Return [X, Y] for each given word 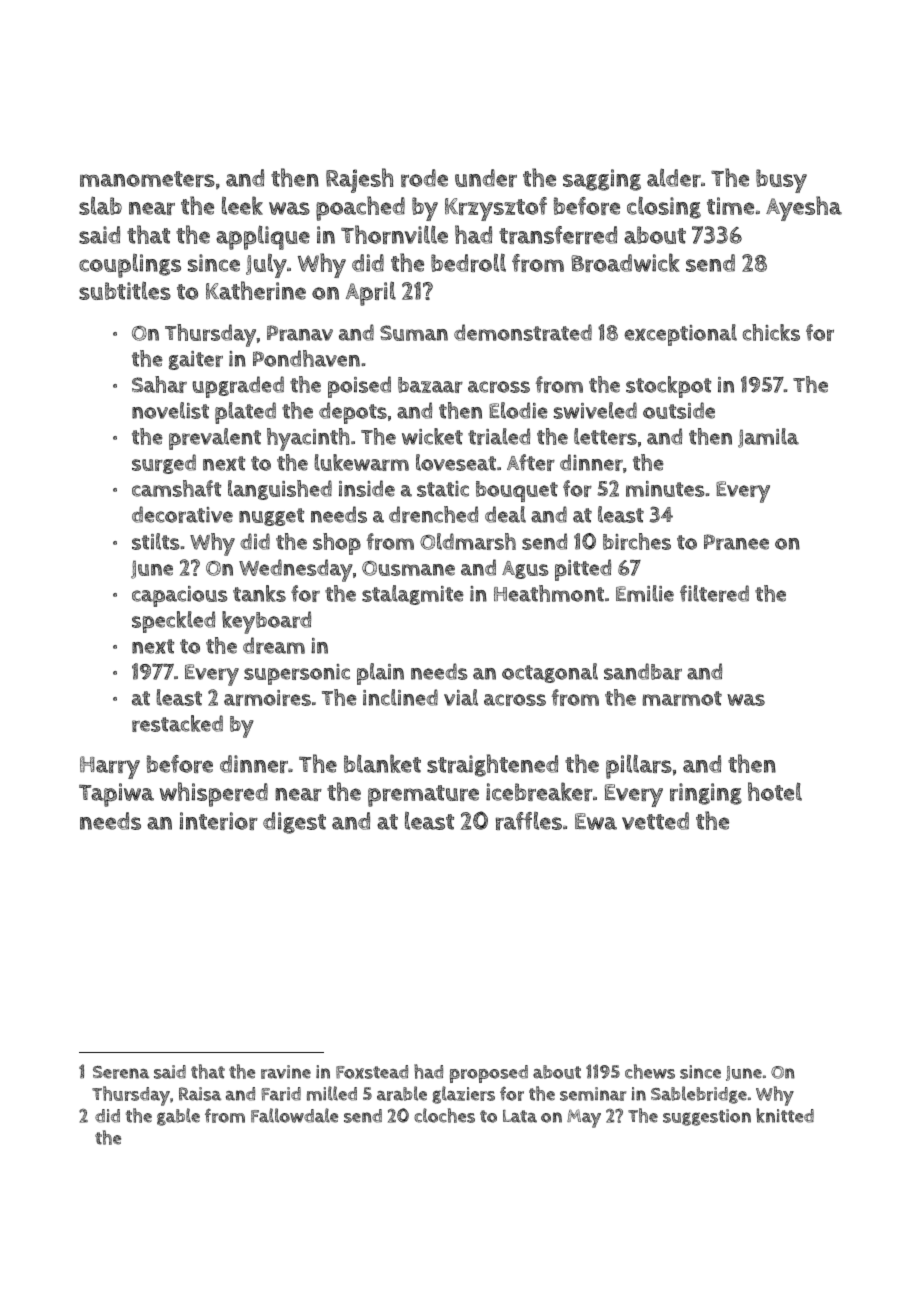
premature [423, 796]
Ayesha [804, 208]
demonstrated [523, 332]
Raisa [200, 1094]
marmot [682, 698]
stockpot [668, 387]
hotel [775, 791]
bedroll [468, 263]
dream [274, 645]
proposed [489, 1074]
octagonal [550, 673]
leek [242, 205]
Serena [121, 1072]
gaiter [196, 360]
